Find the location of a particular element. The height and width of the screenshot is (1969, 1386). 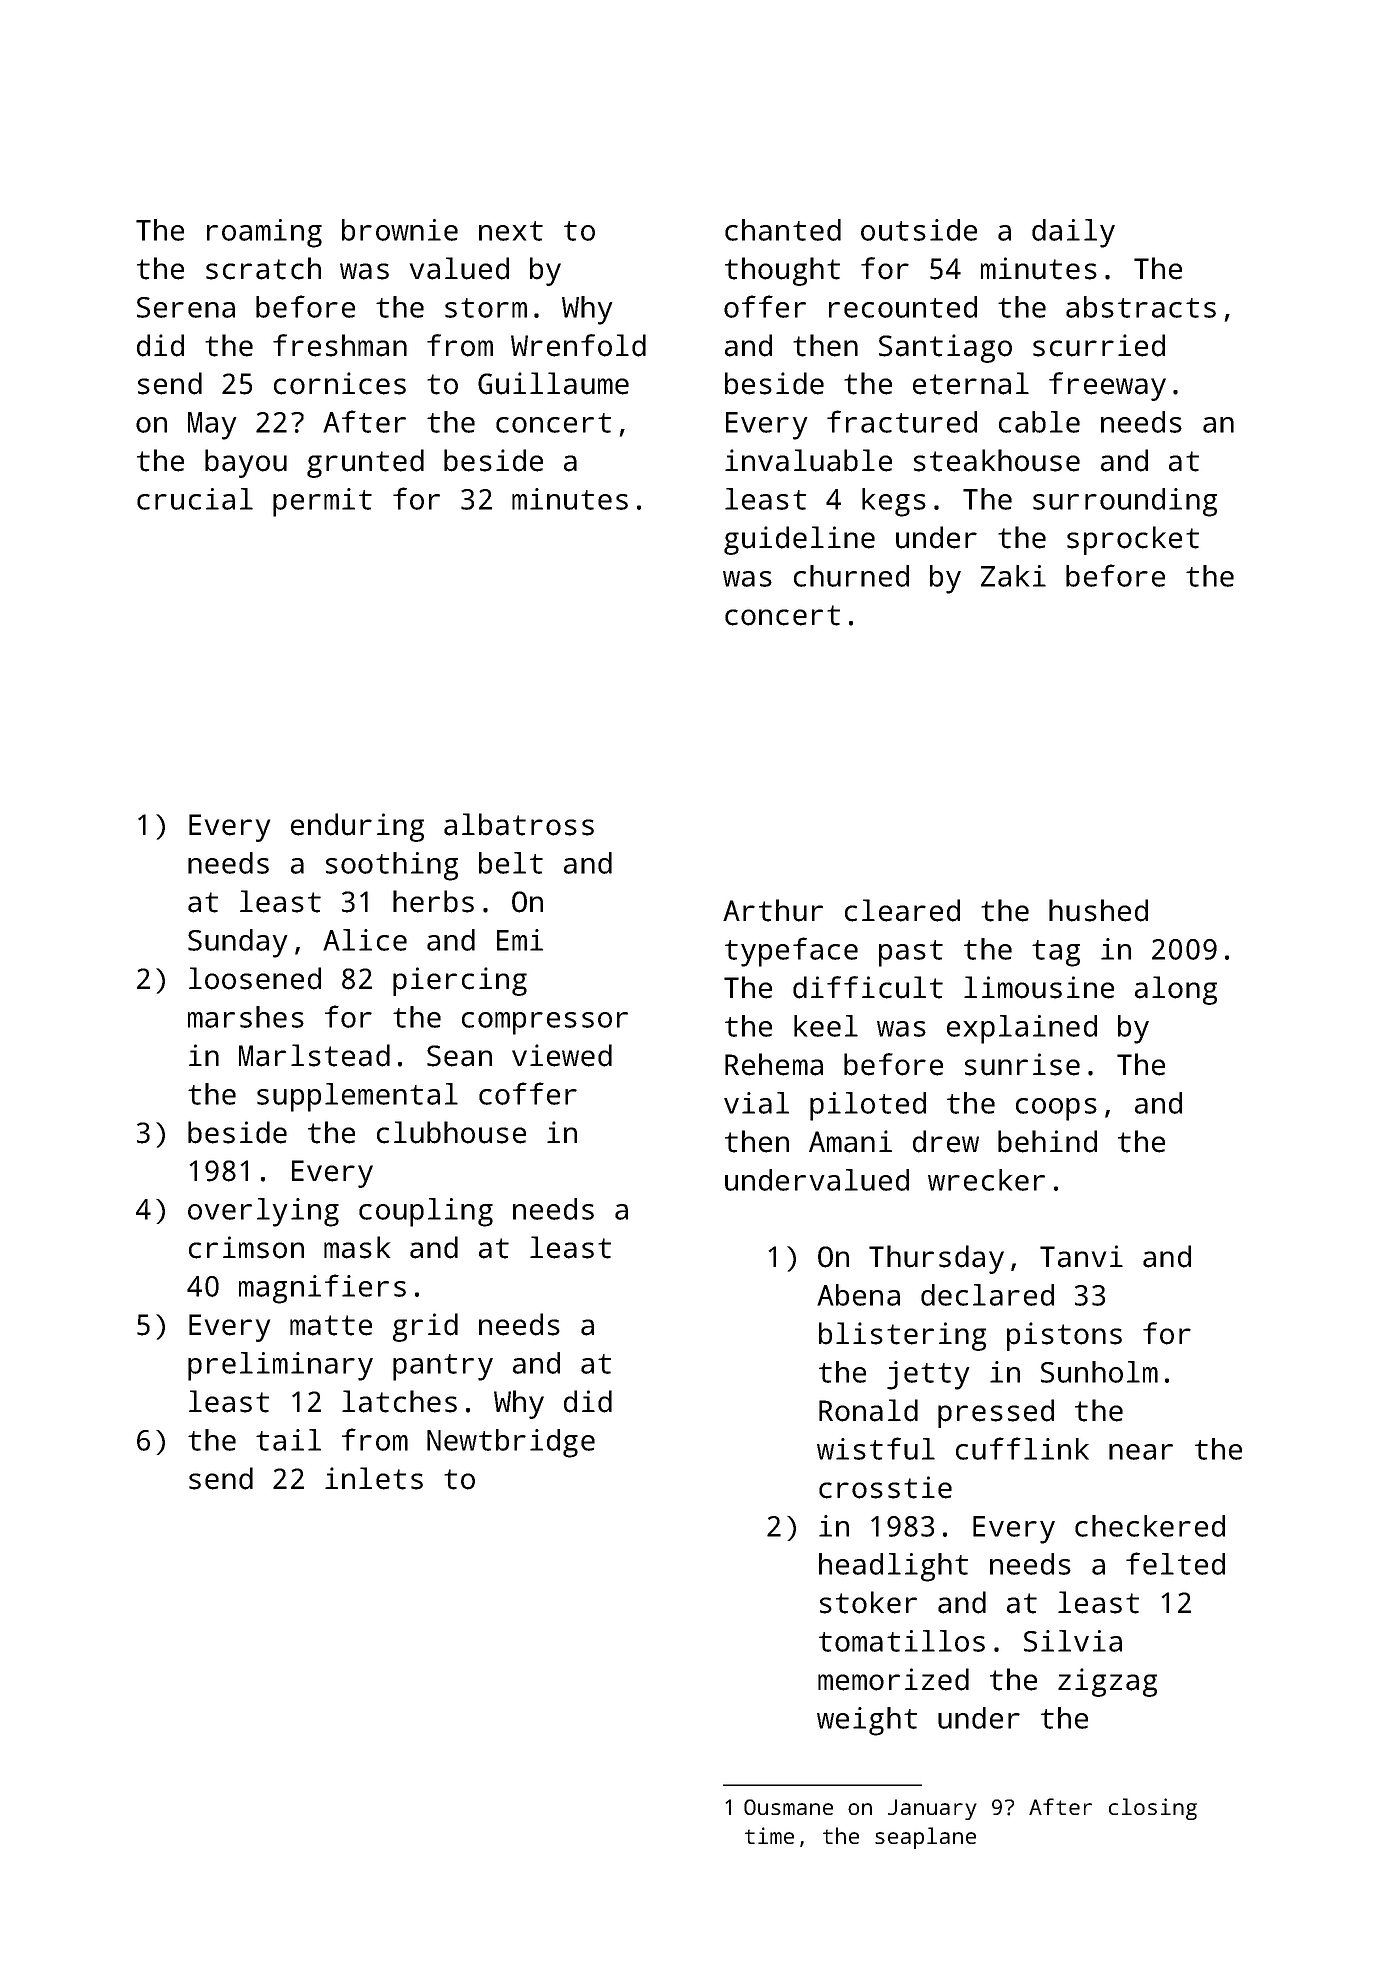

Emi is located at coordinates (520, 940).
